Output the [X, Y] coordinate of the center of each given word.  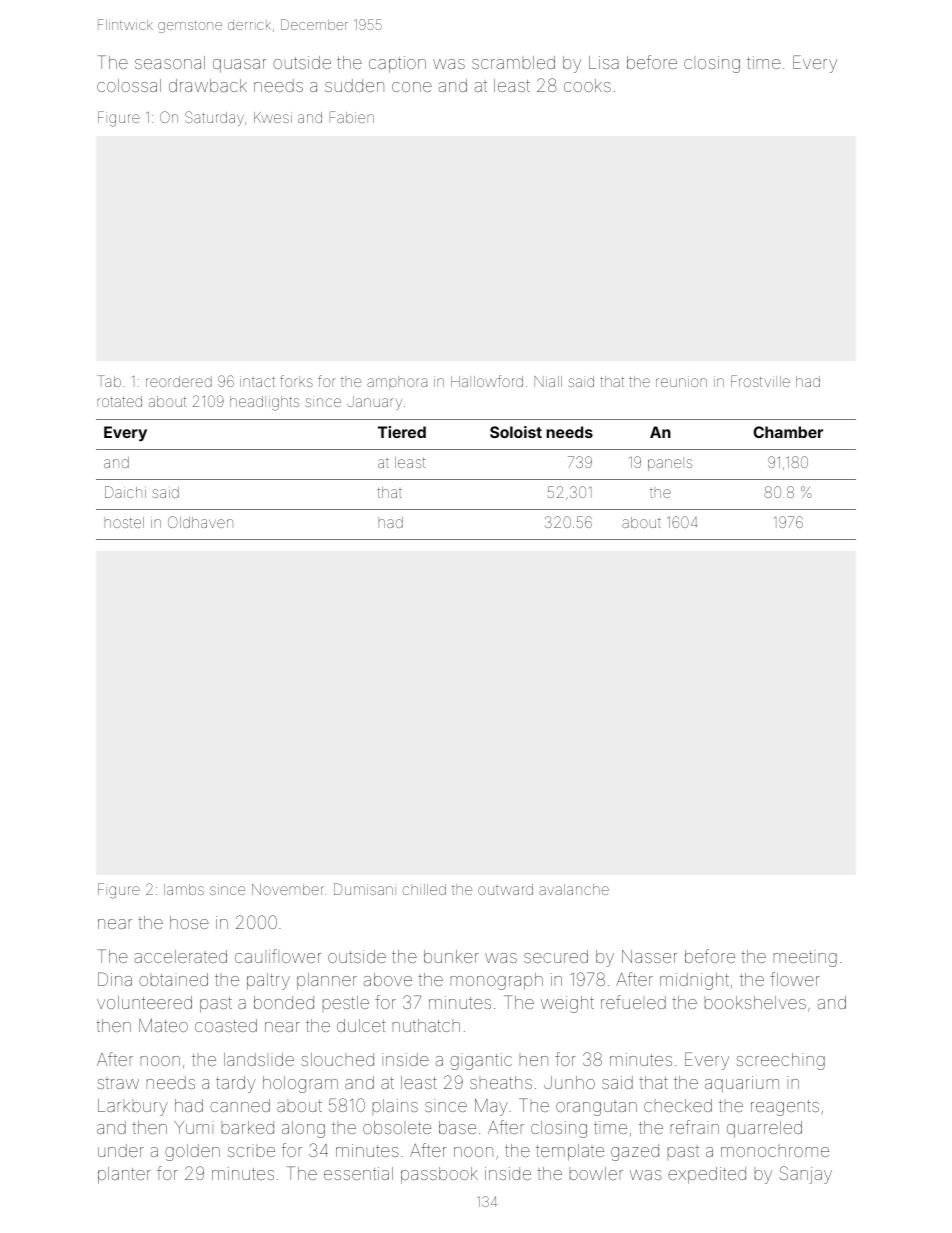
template [570, 1152]
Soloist [516, 432]
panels [670, 465]
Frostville [760, 381]
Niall [548, 381]
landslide [259, 1059]
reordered [179, 381]
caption [397, 64]
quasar [239, 66]
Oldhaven [200, 522]
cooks [587, 85]
